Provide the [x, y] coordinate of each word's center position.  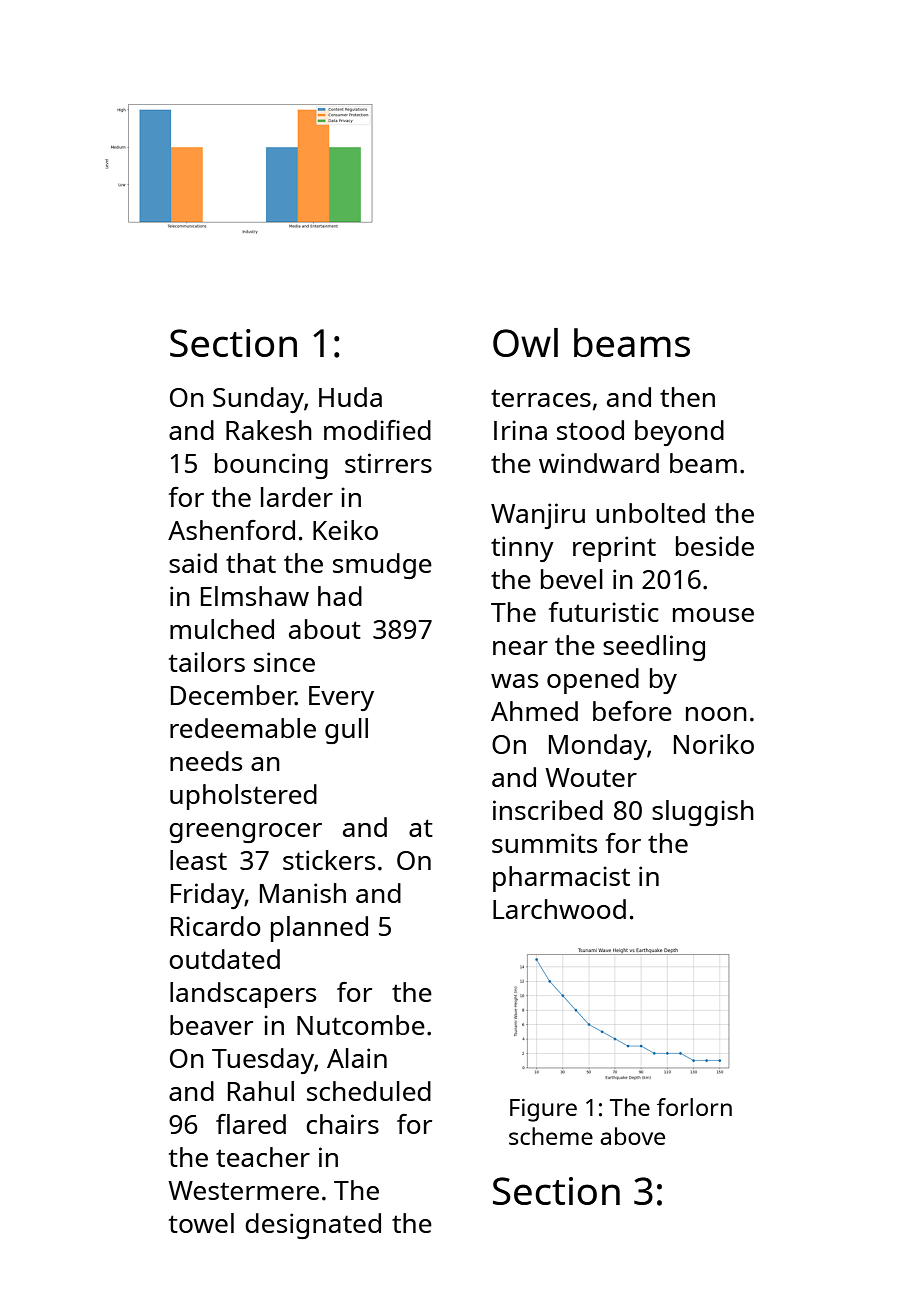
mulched [222, 629]
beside [715, 546]
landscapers [243, 995]
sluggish [703, 813]
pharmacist [561, 879]
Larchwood [559, 909]
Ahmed [534, 711]
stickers [329, 860]
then [687, 397]
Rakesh [269, 430]
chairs [342, 1124]
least [198, 860]
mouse [713, 615]
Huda [350, 397]
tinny [522, 549]
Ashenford [231, 530]
